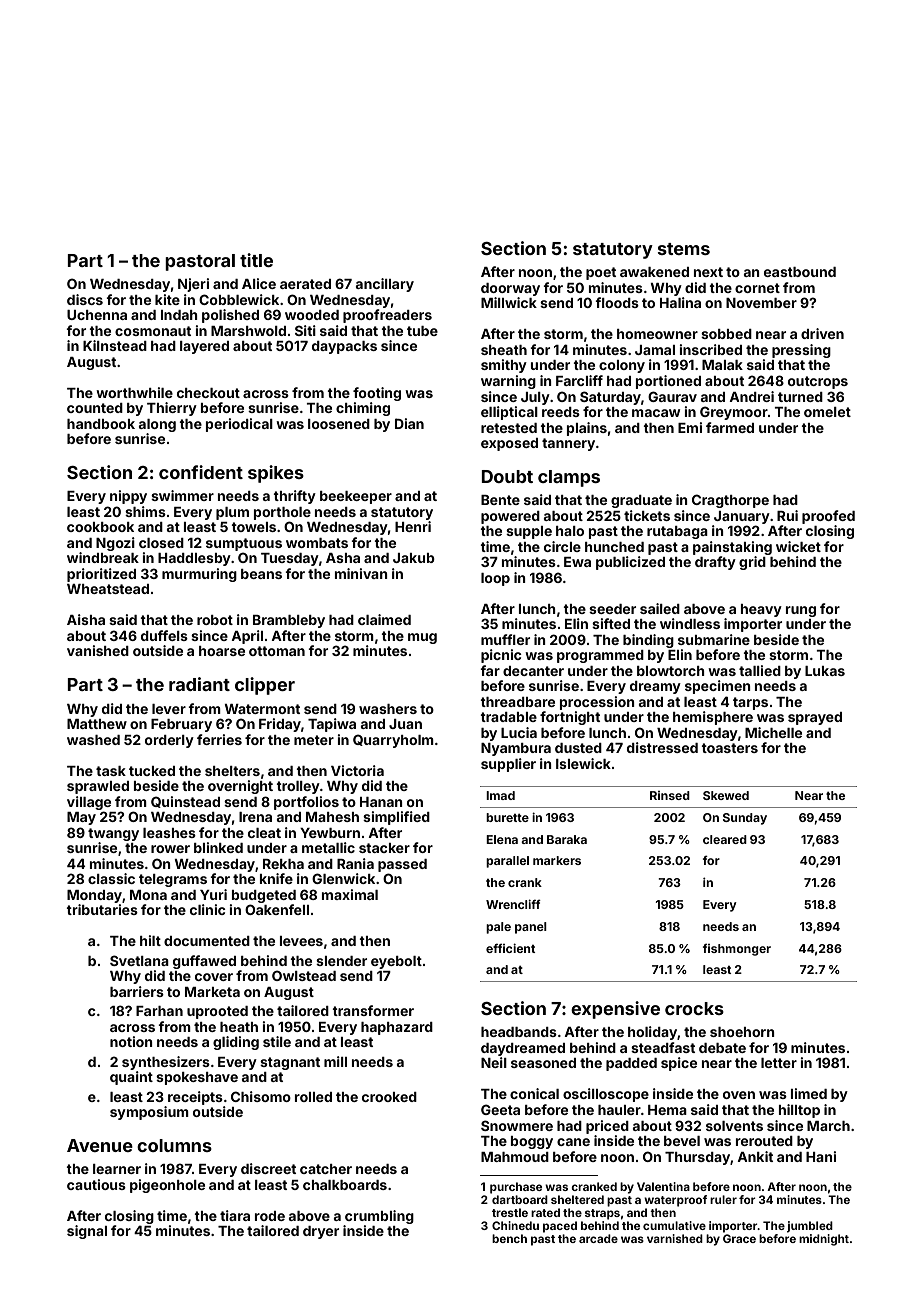 The height and width of the image is (1308, 924). What do you see at coordinates (534, 1093) in the image?
I see `conical` at bounding box center [534, 1093].
